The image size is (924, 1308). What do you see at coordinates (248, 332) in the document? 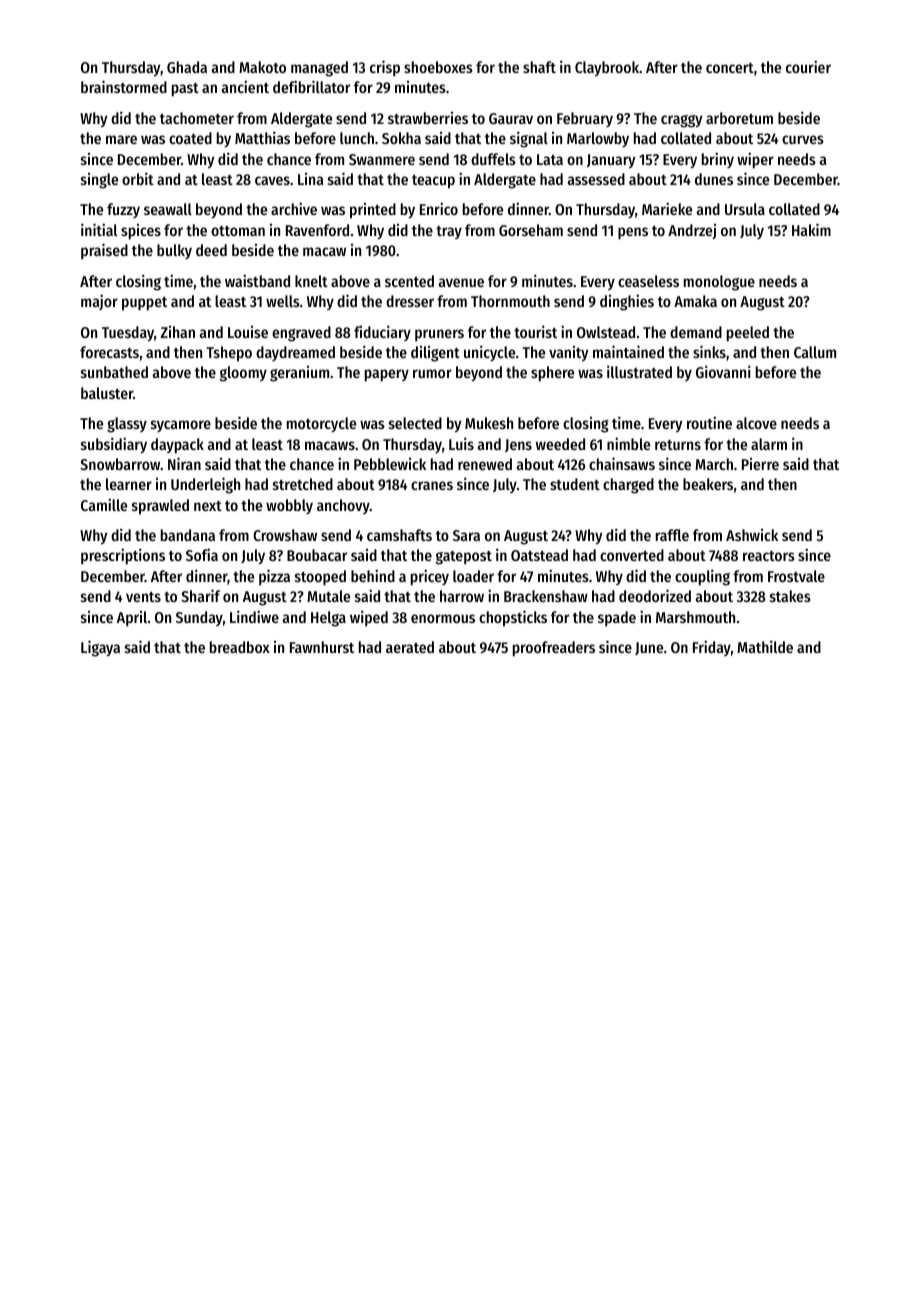
I see `Louise` at bounding box center [248, 332].
